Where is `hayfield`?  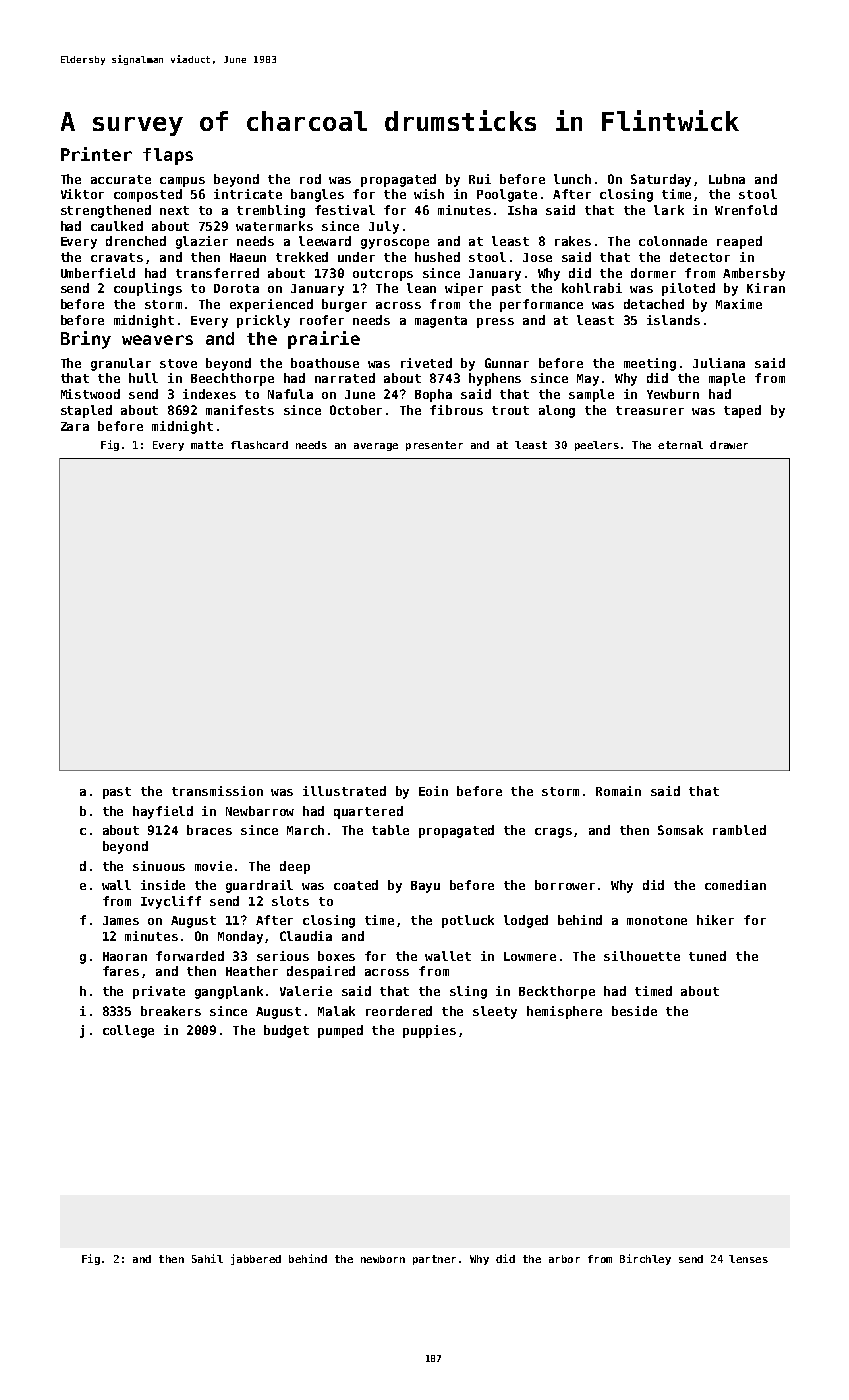
hayfield is located at coordinates (163, 812).
